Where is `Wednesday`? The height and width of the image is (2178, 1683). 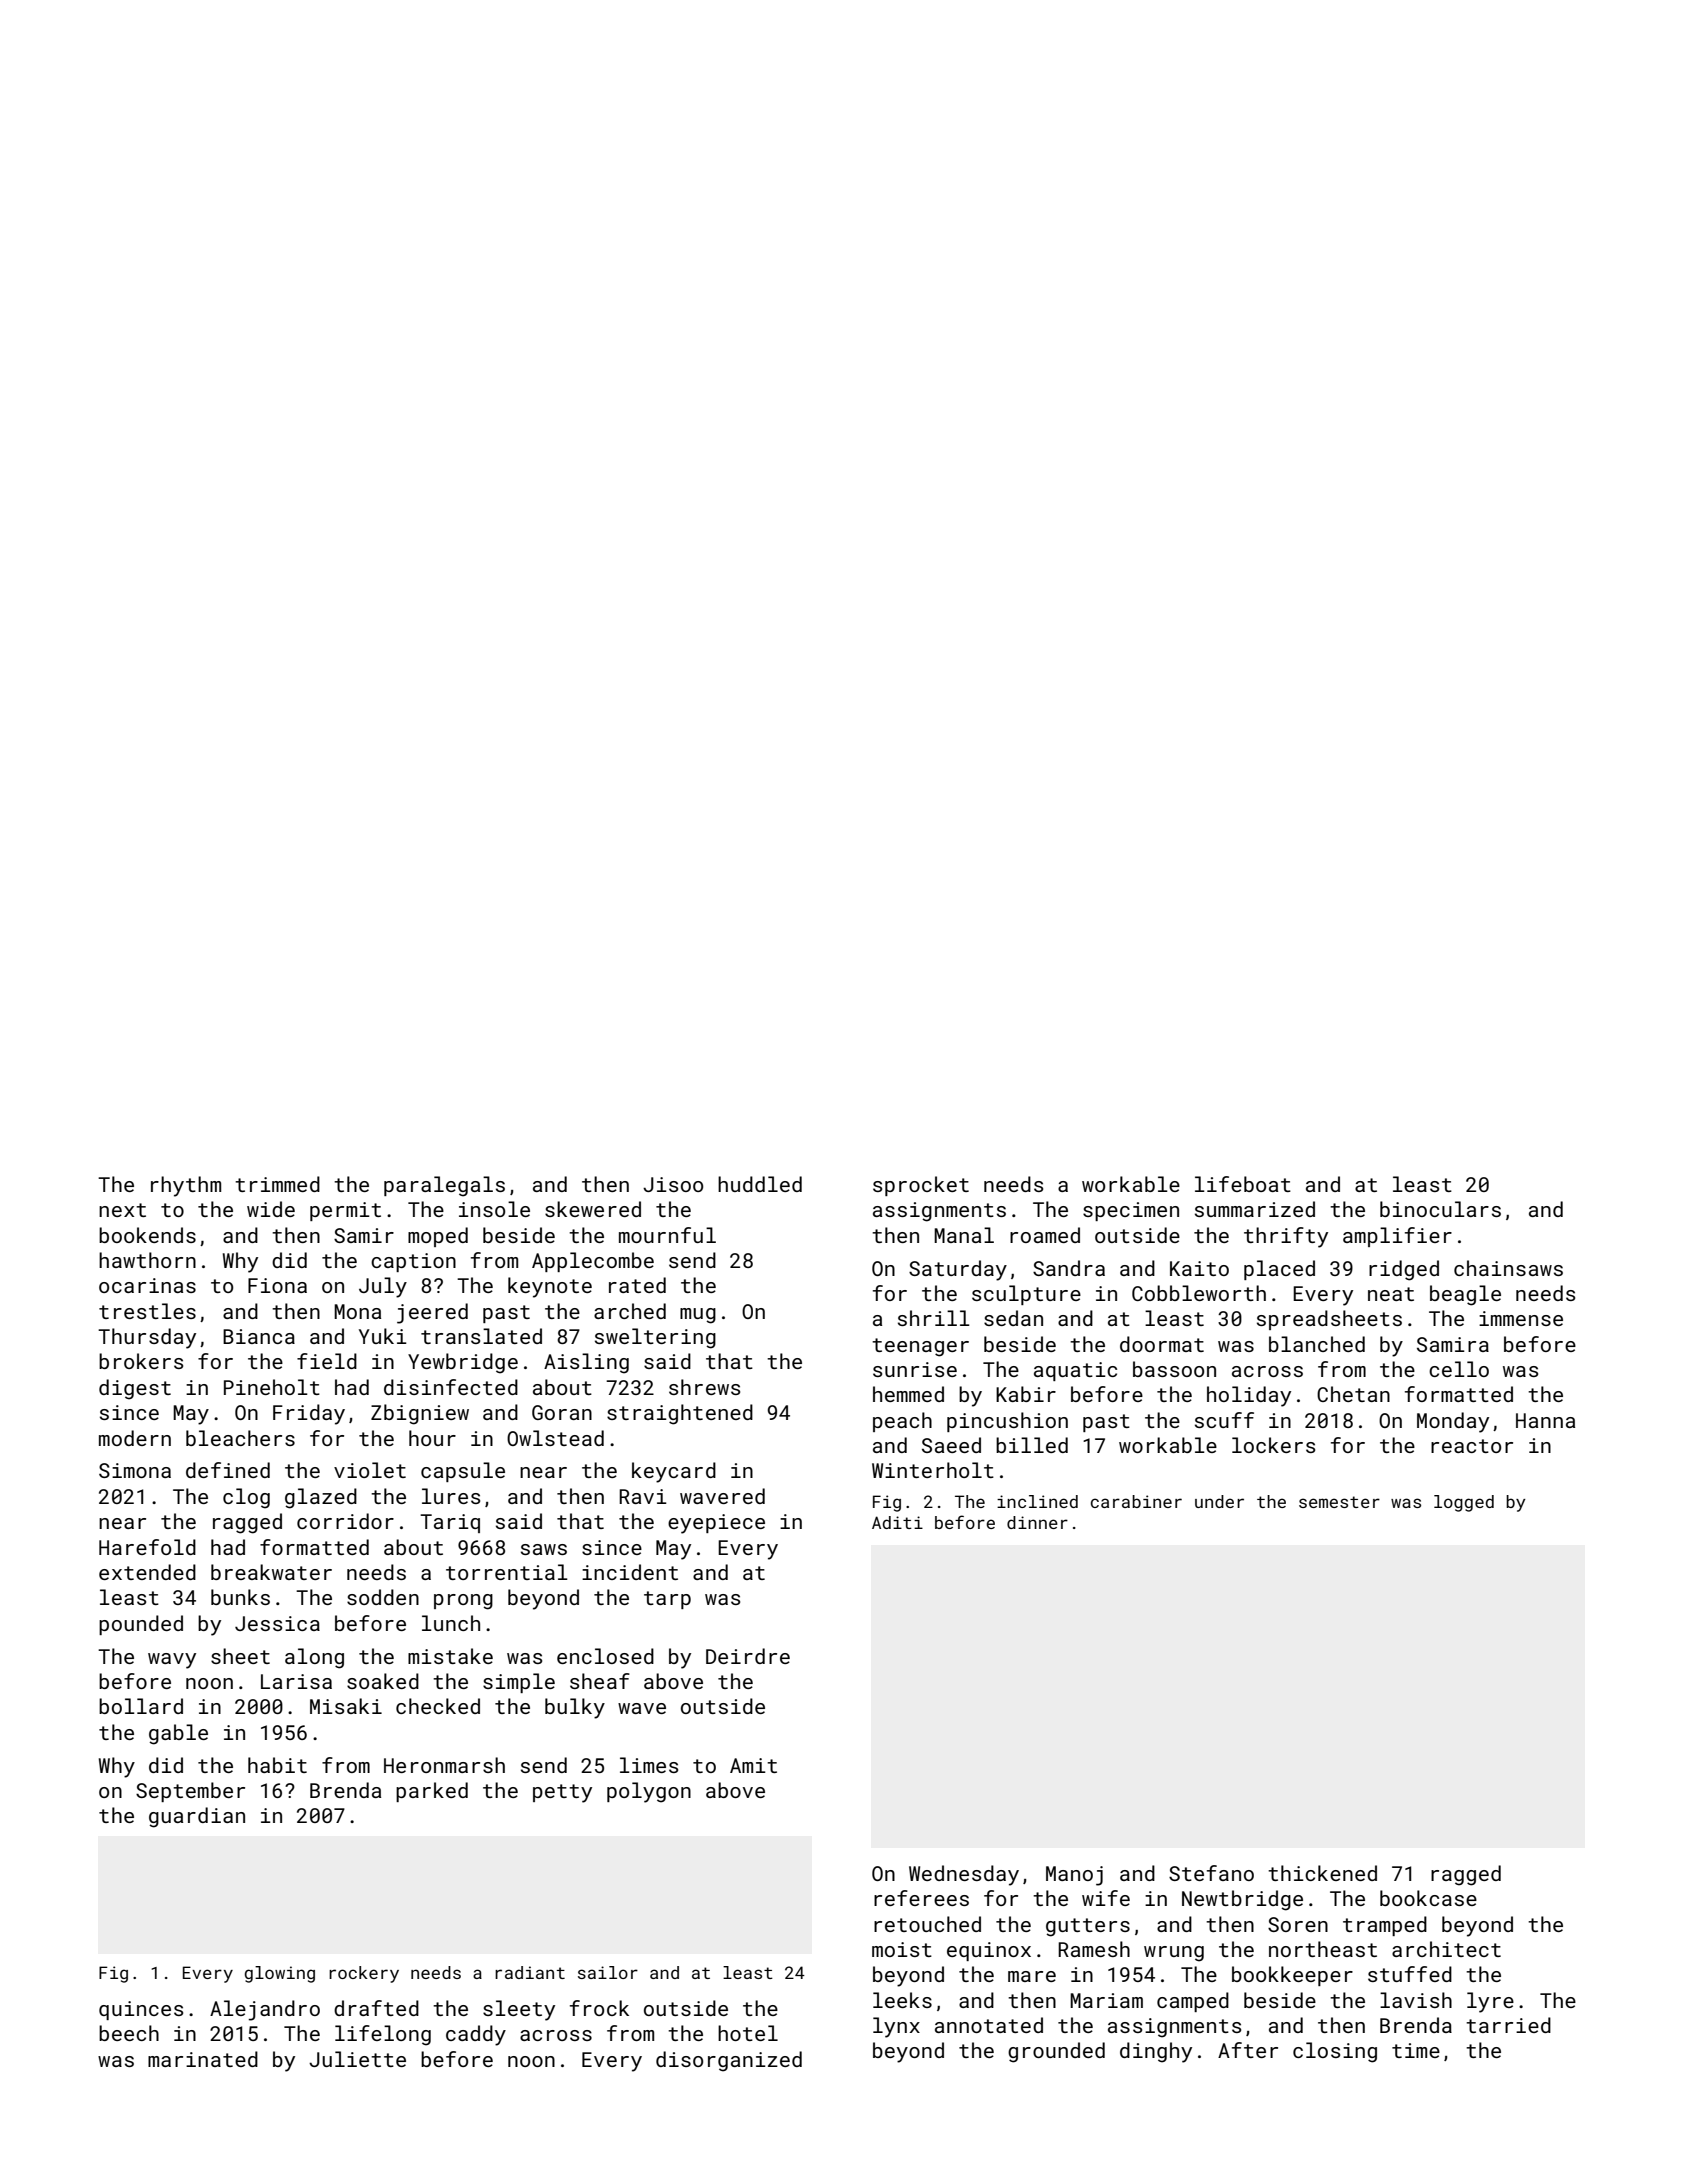 Wednesday is located at coordinates (964, 1875).
